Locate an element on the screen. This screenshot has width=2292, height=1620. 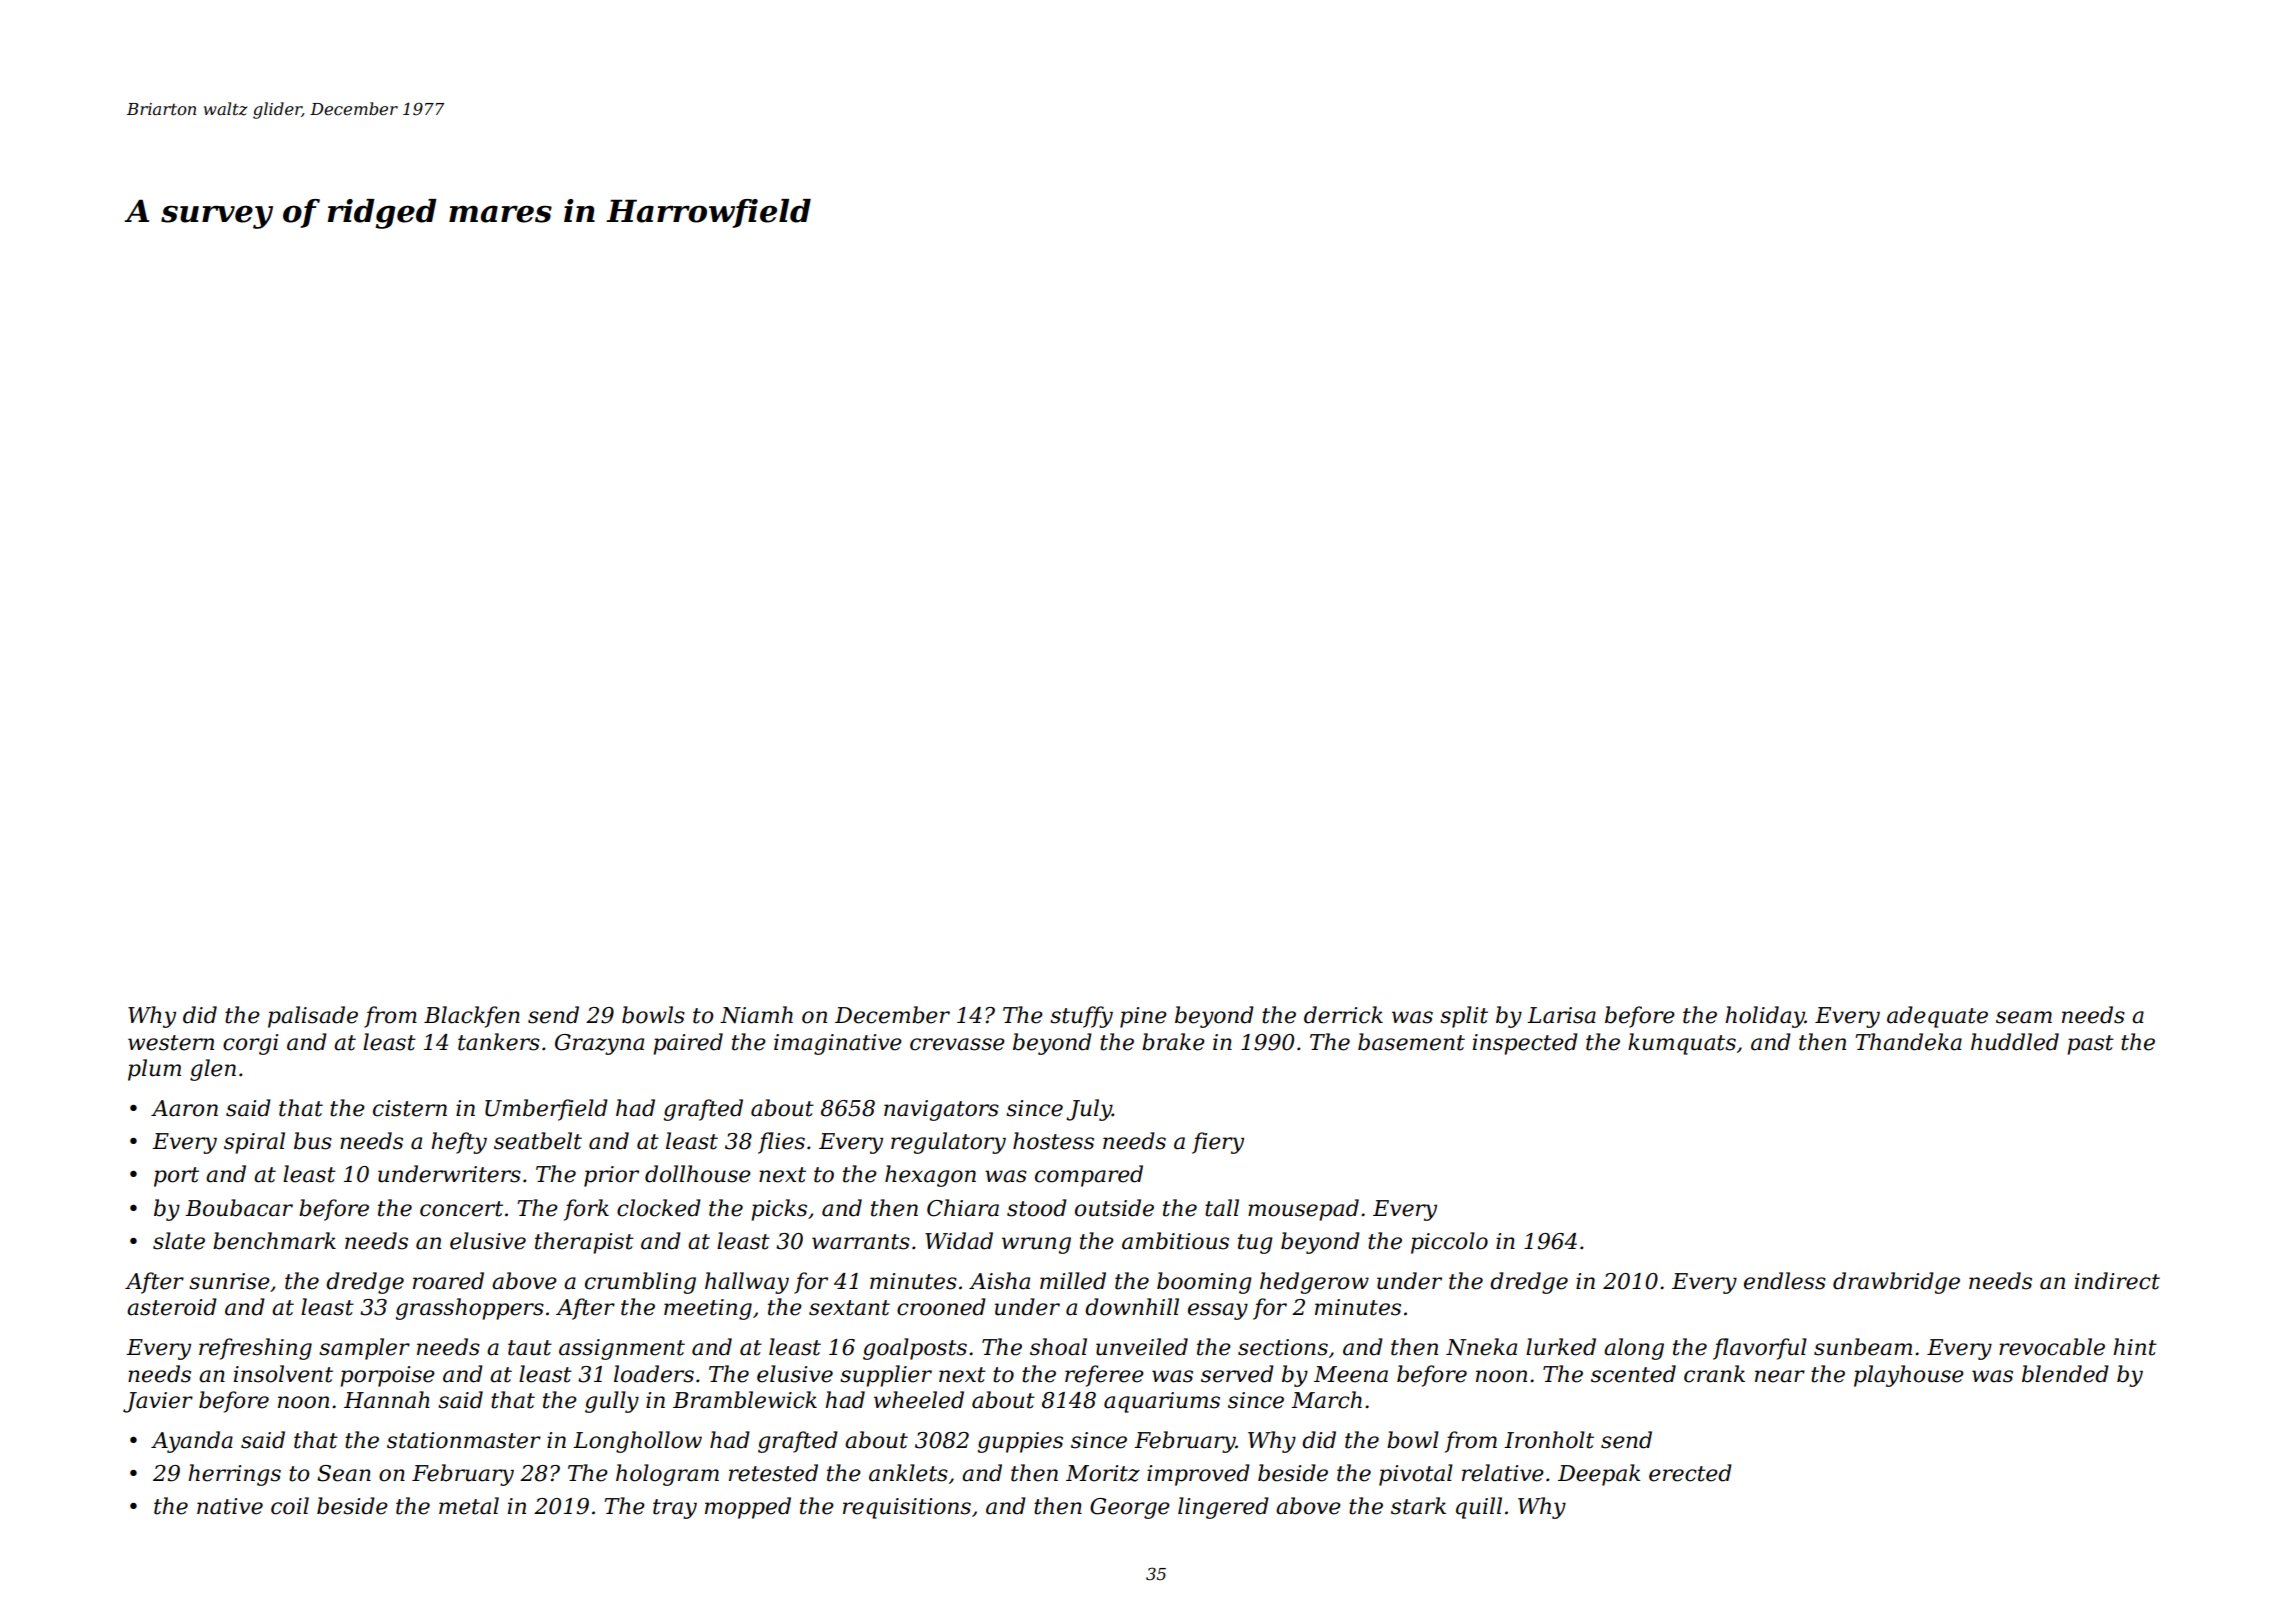
sunrise is located at coordinates (229, 1281).
